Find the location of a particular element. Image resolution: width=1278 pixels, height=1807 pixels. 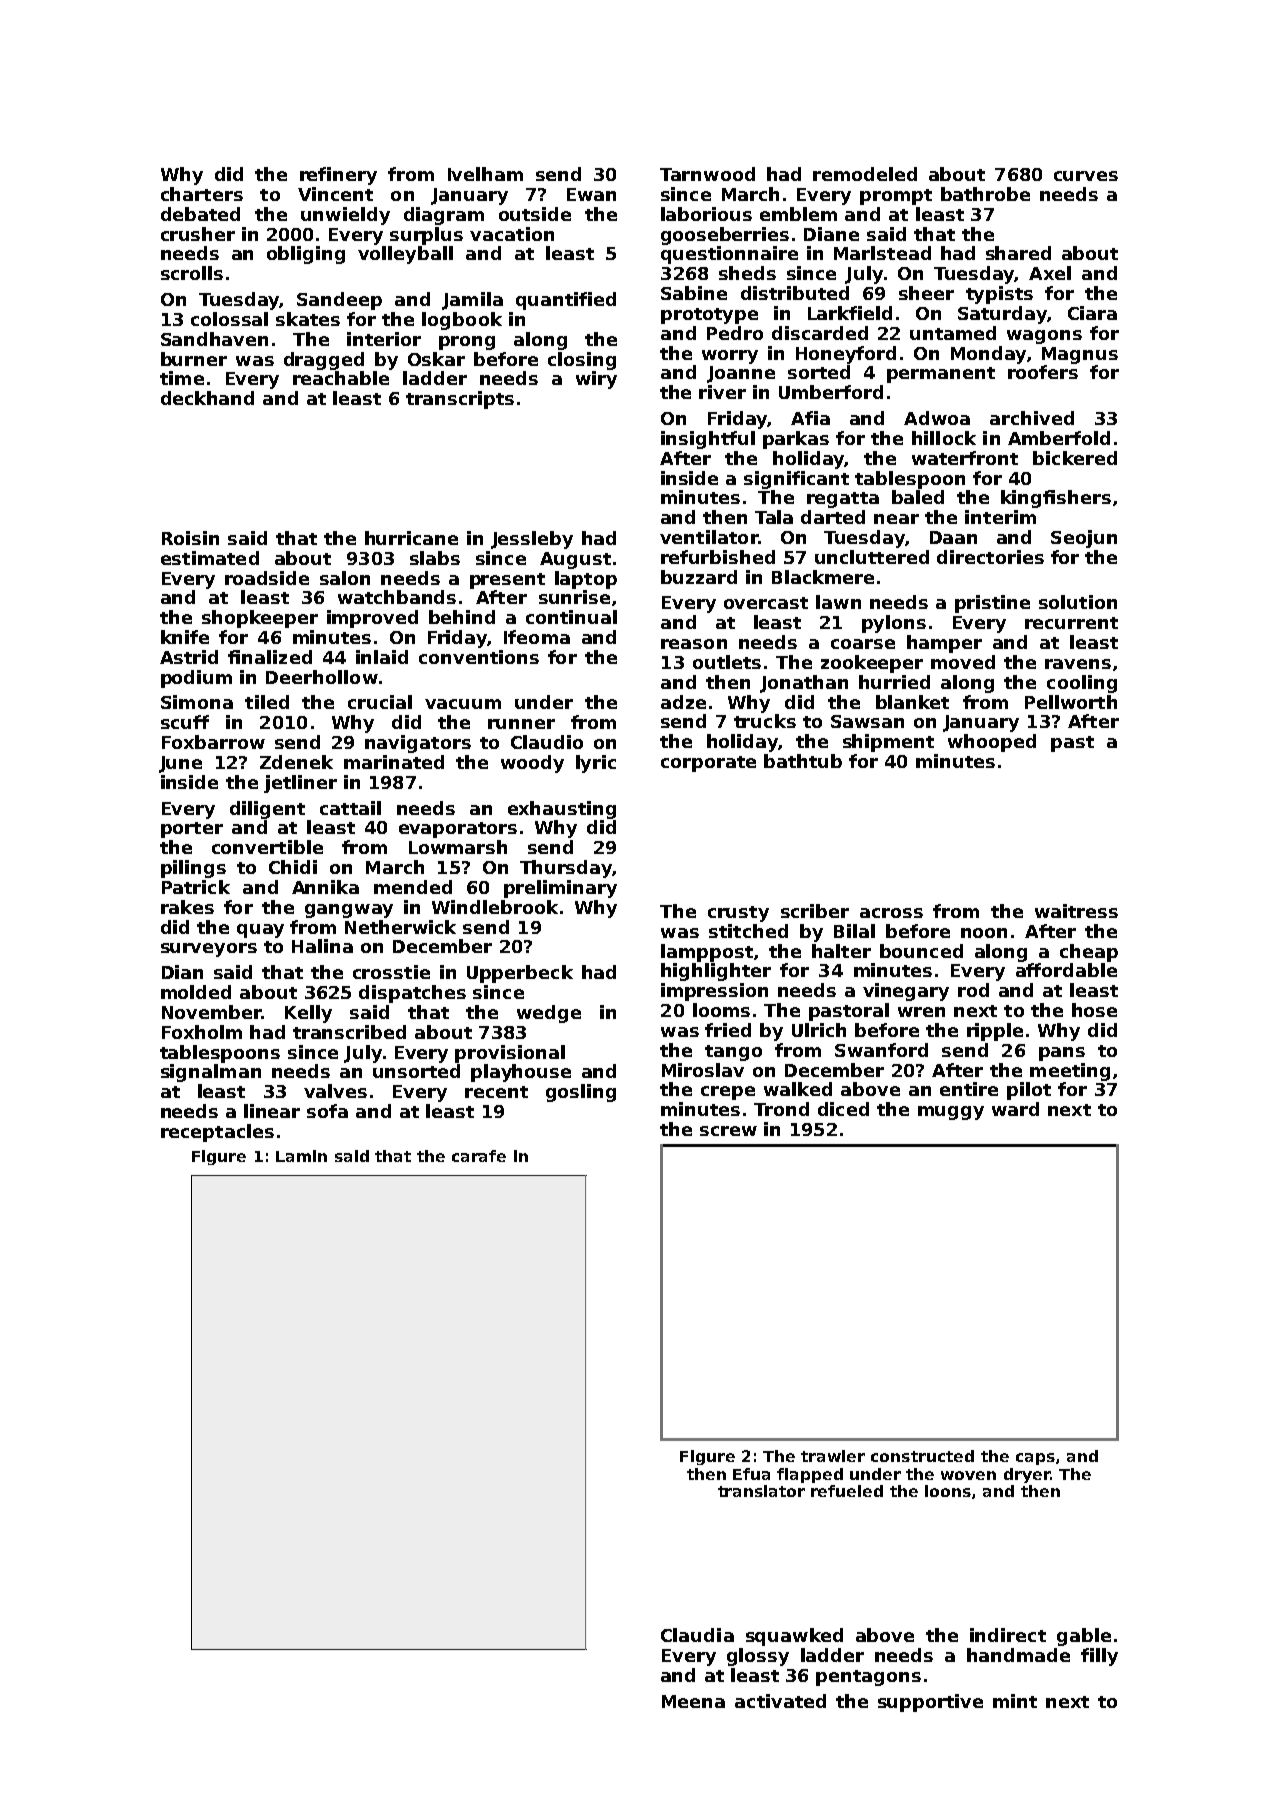

Lamin is located at coordinates (301, 1156).
